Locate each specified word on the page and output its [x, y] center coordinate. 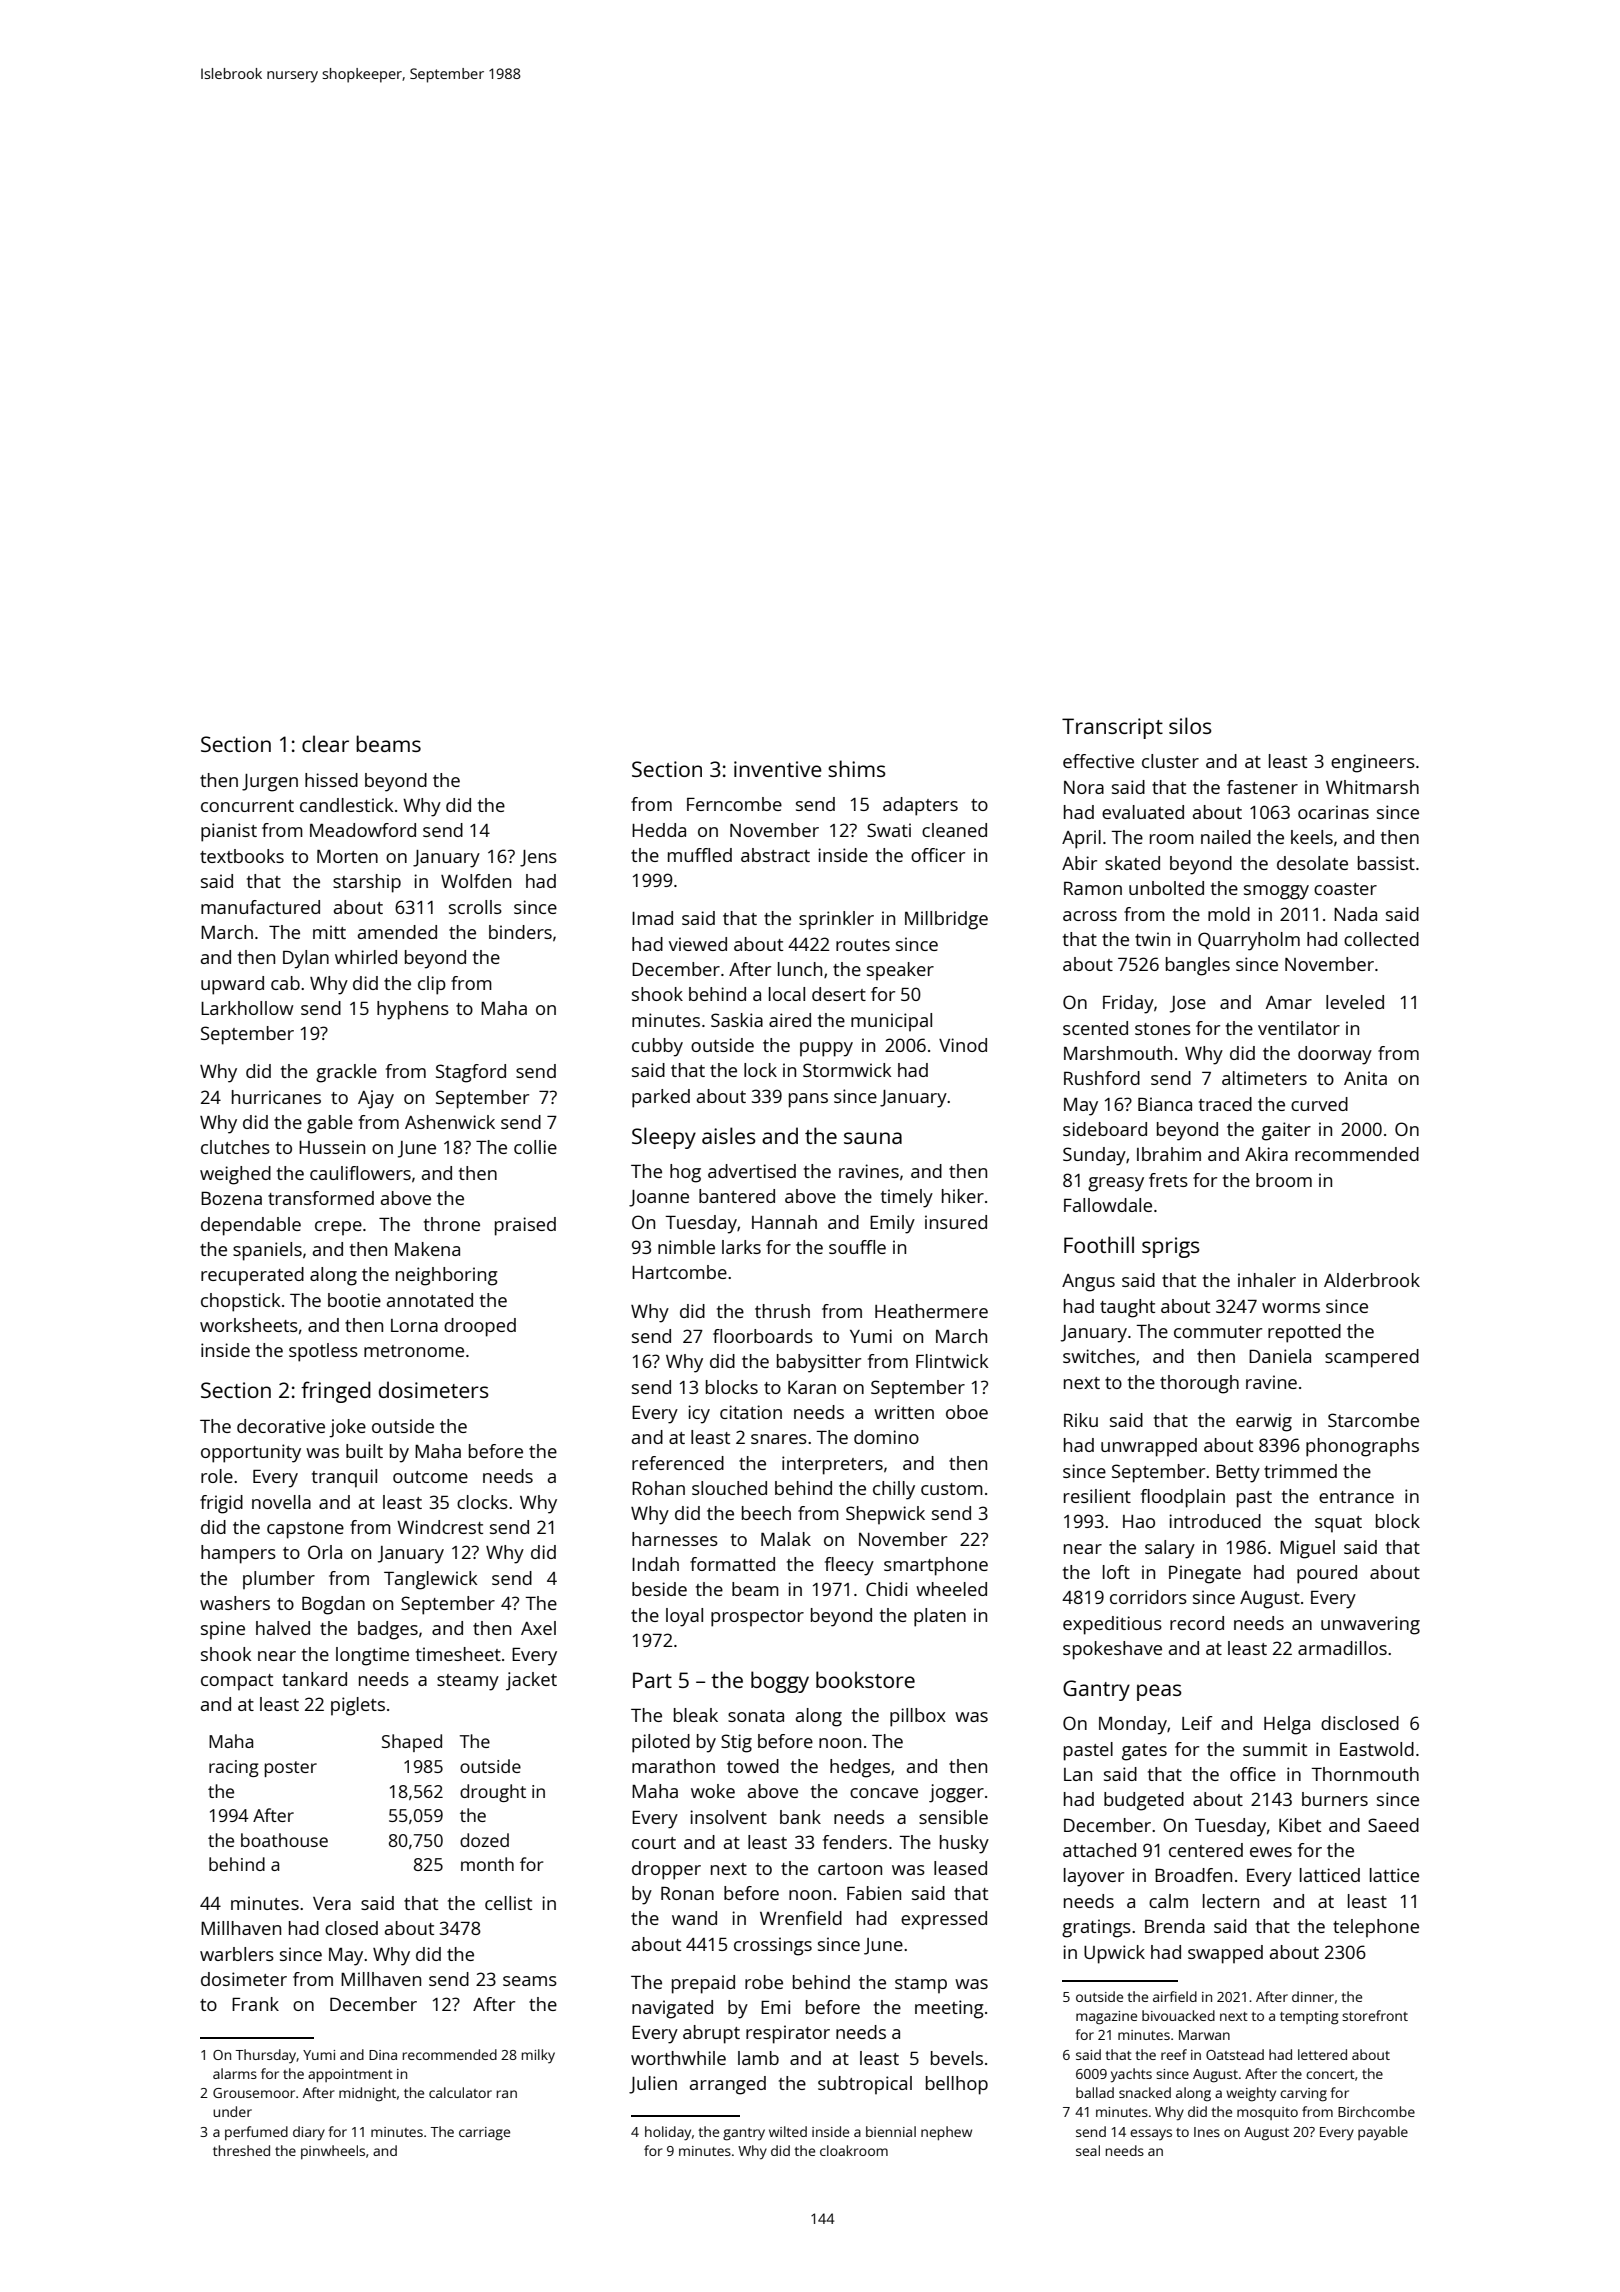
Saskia [737, 1020]
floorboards [763, 1336]
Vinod [963, 1045]
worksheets [249, 1325]
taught [1127, 1308]
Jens [538, 858]
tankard [314, 1679]
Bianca [1165, 1104]
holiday [668, 2133]
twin [1152, 939]
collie [535, 1147]
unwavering [1370, 1625]
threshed [241, 2150]
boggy [780, 1682]
